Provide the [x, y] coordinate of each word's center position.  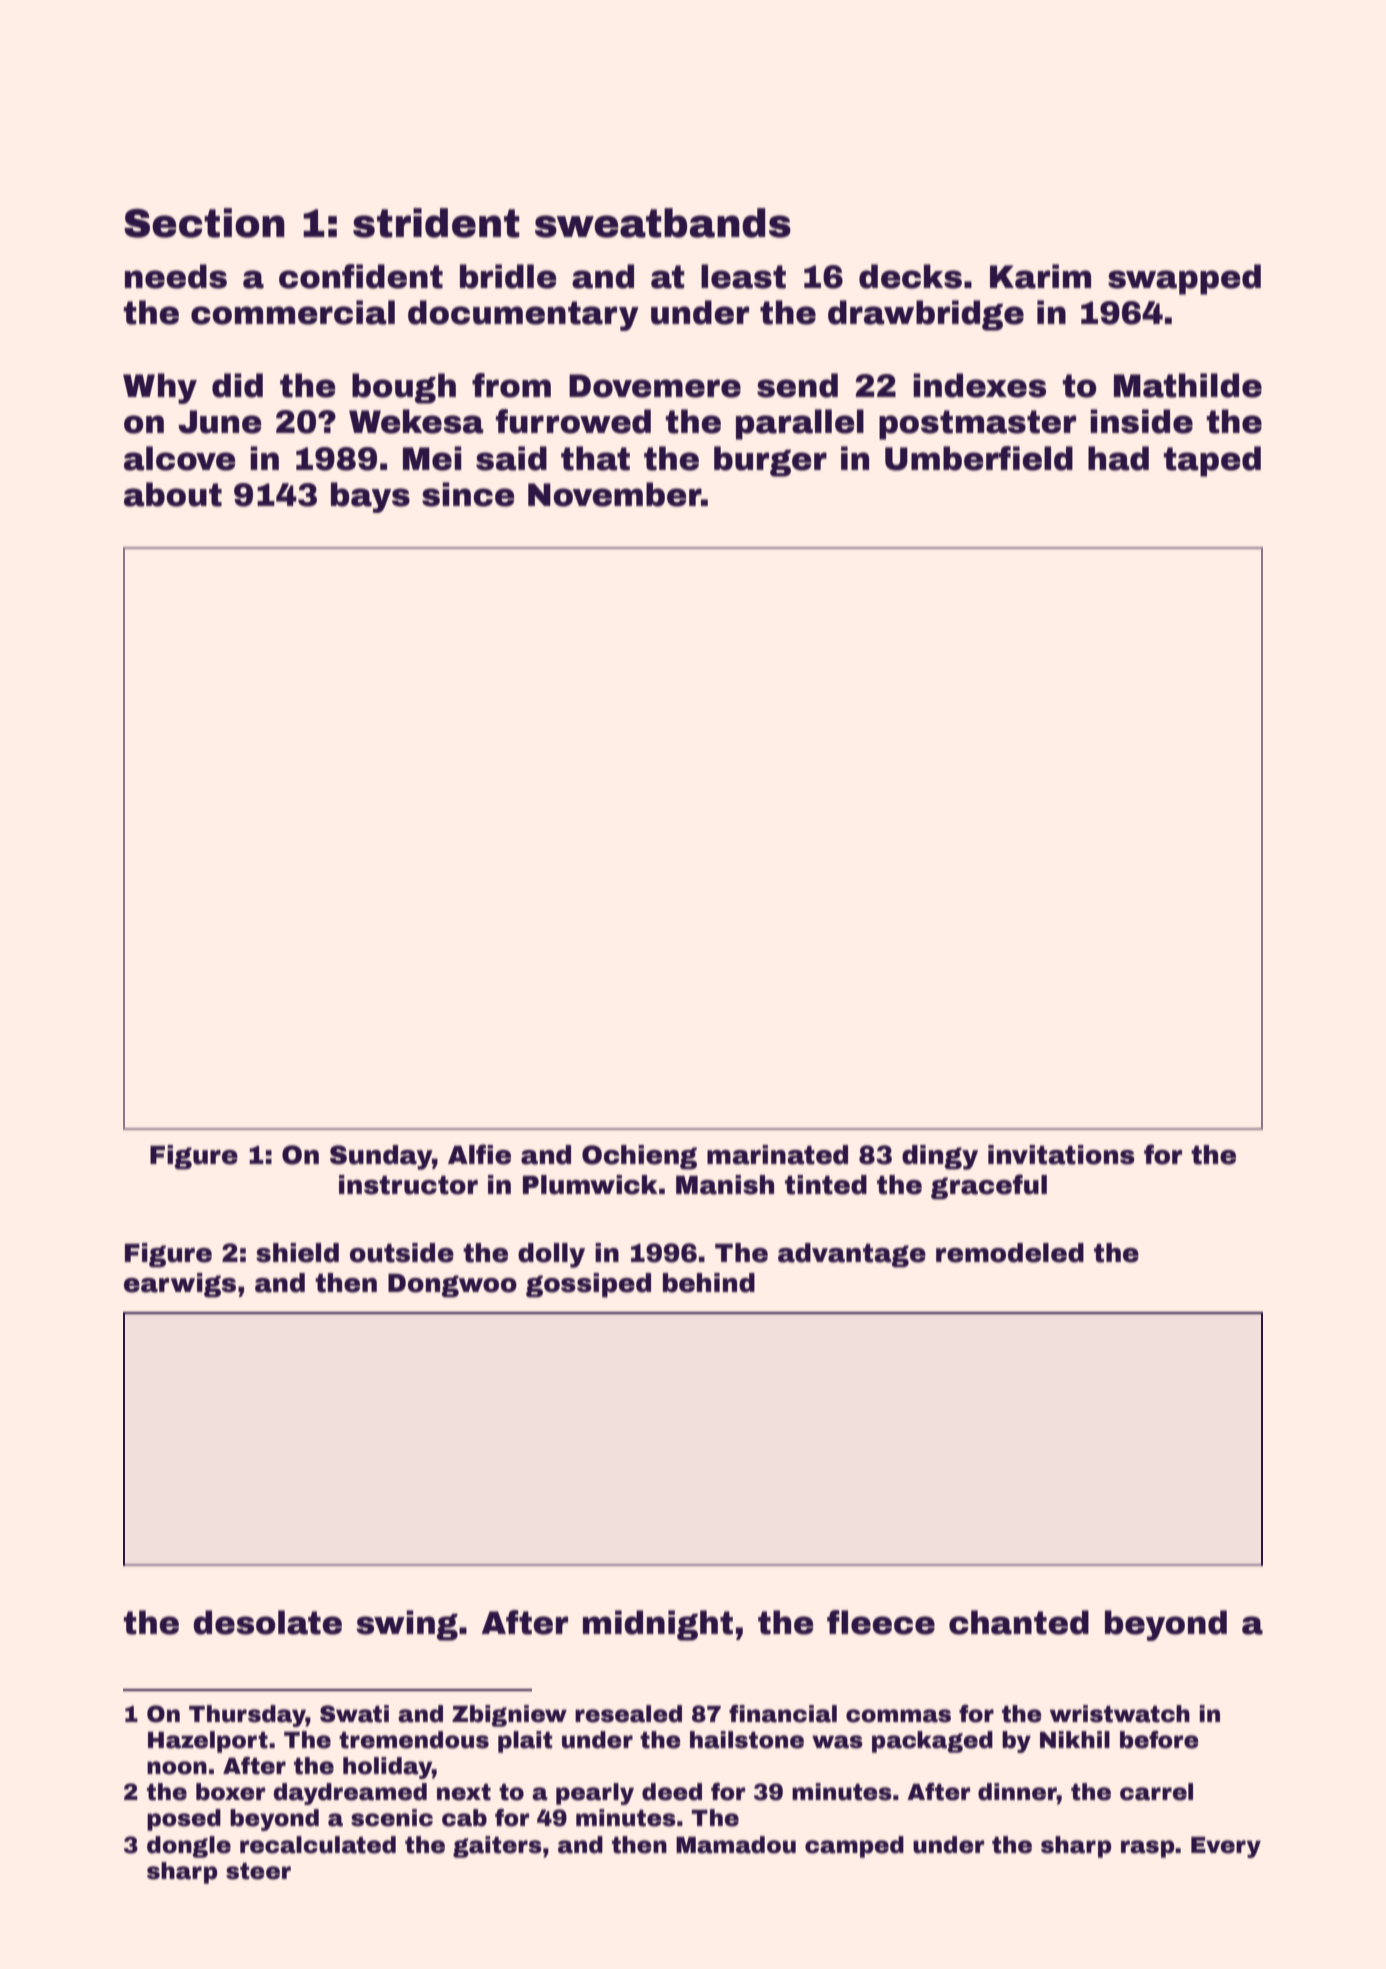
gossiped [588, 1285]
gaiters [497, 1847]
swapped [1184, 279]
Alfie [479, 1154]
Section [204, 223]
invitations [1061, 1155]
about [173, 494]
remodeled [1010, 1253]
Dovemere [655, 386]
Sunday [381, 1157]
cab [464, 1818]
